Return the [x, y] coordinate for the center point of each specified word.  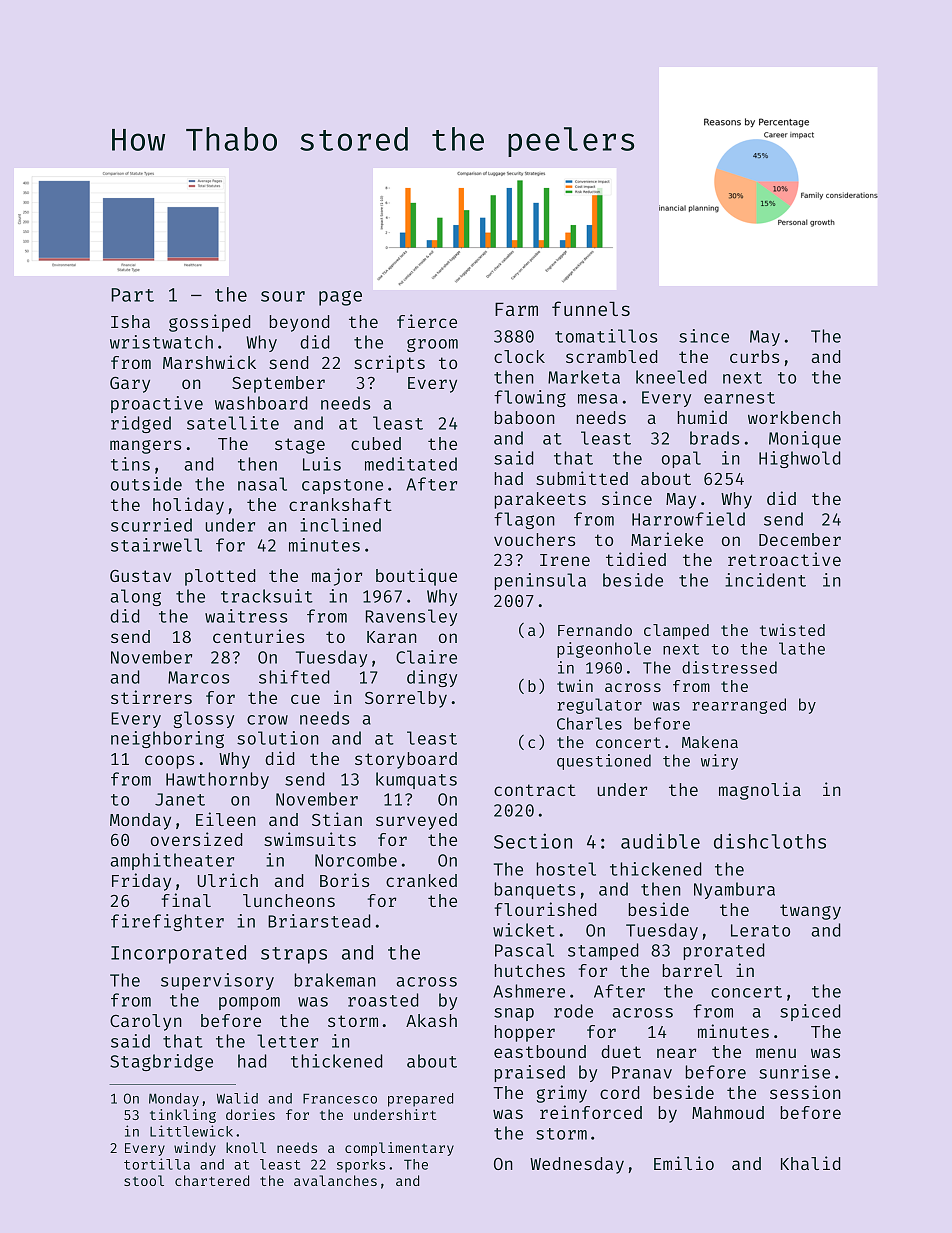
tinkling [183, 1116]
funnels [591, 308]
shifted [294, 677]
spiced [810, 1012]
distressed [729, 667]
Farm [516, 309]
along [136, 597]
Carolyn [146, 1022]
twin [575, 685]
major [337, 577]
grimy [561, 1094]
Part [132, 295]
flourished [546, 909]
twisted [792, 629]
